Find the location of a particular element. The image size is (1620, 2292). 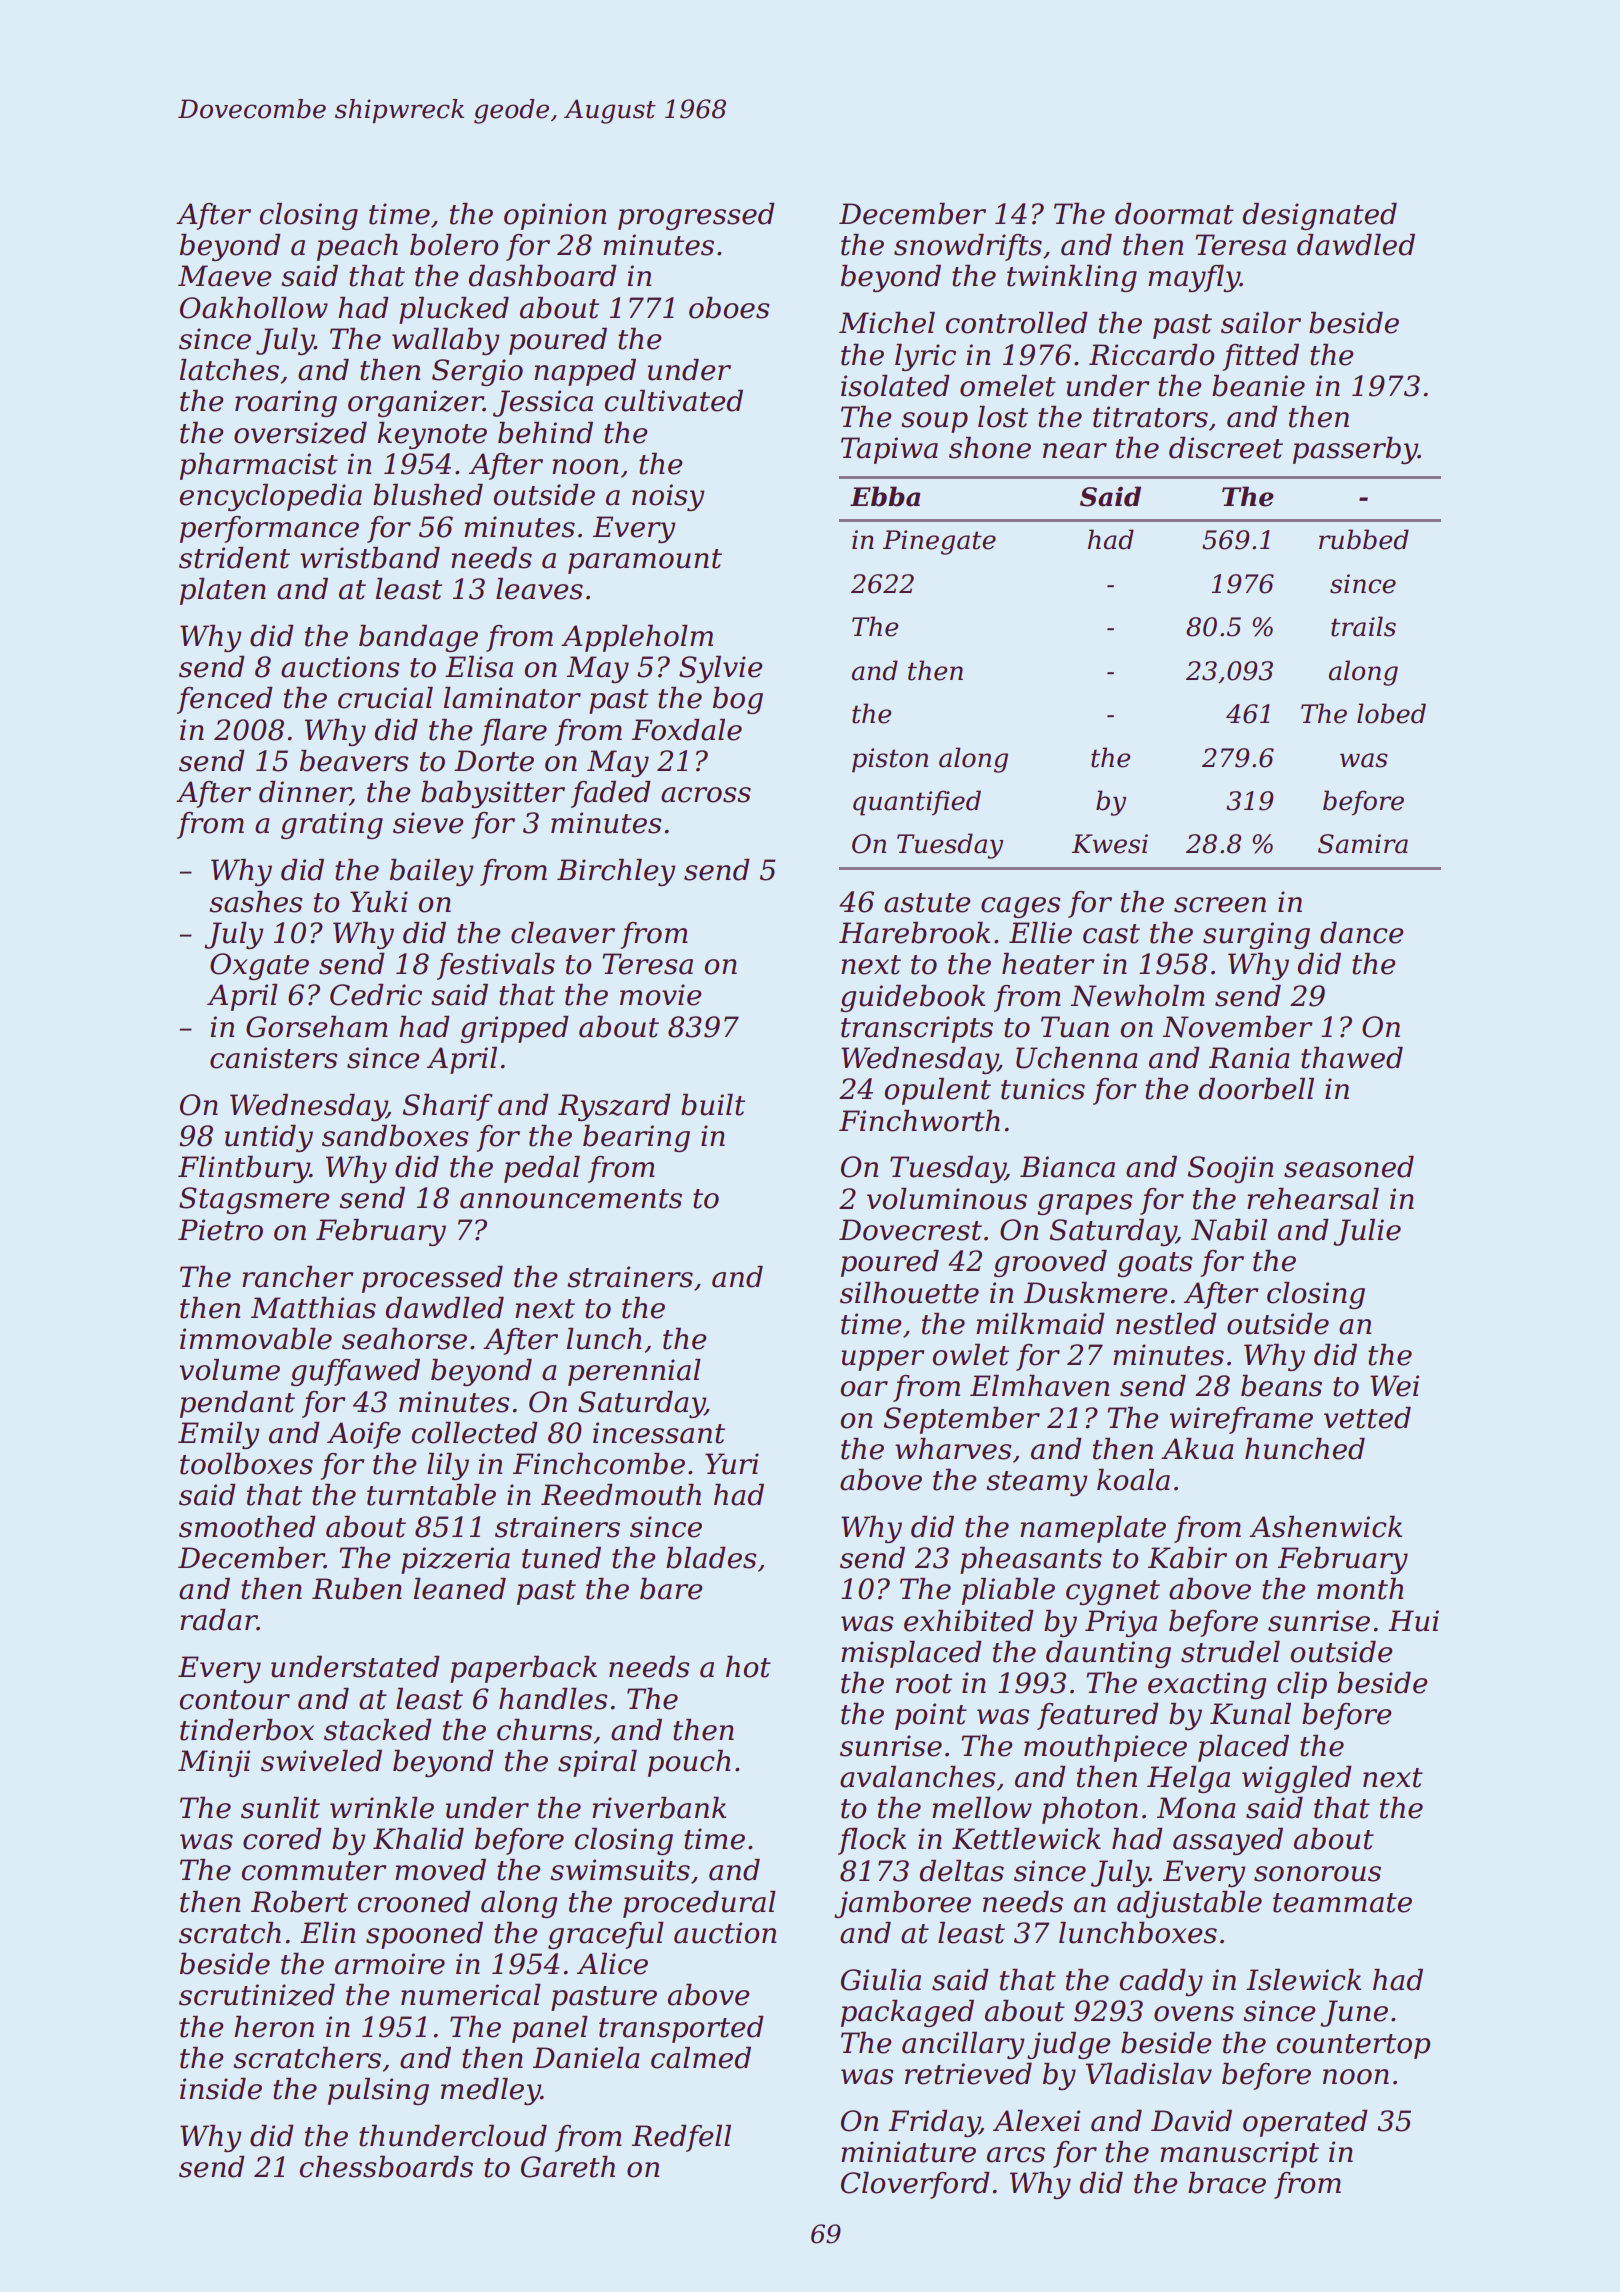

sashes is located at coordinates (256, 902).
